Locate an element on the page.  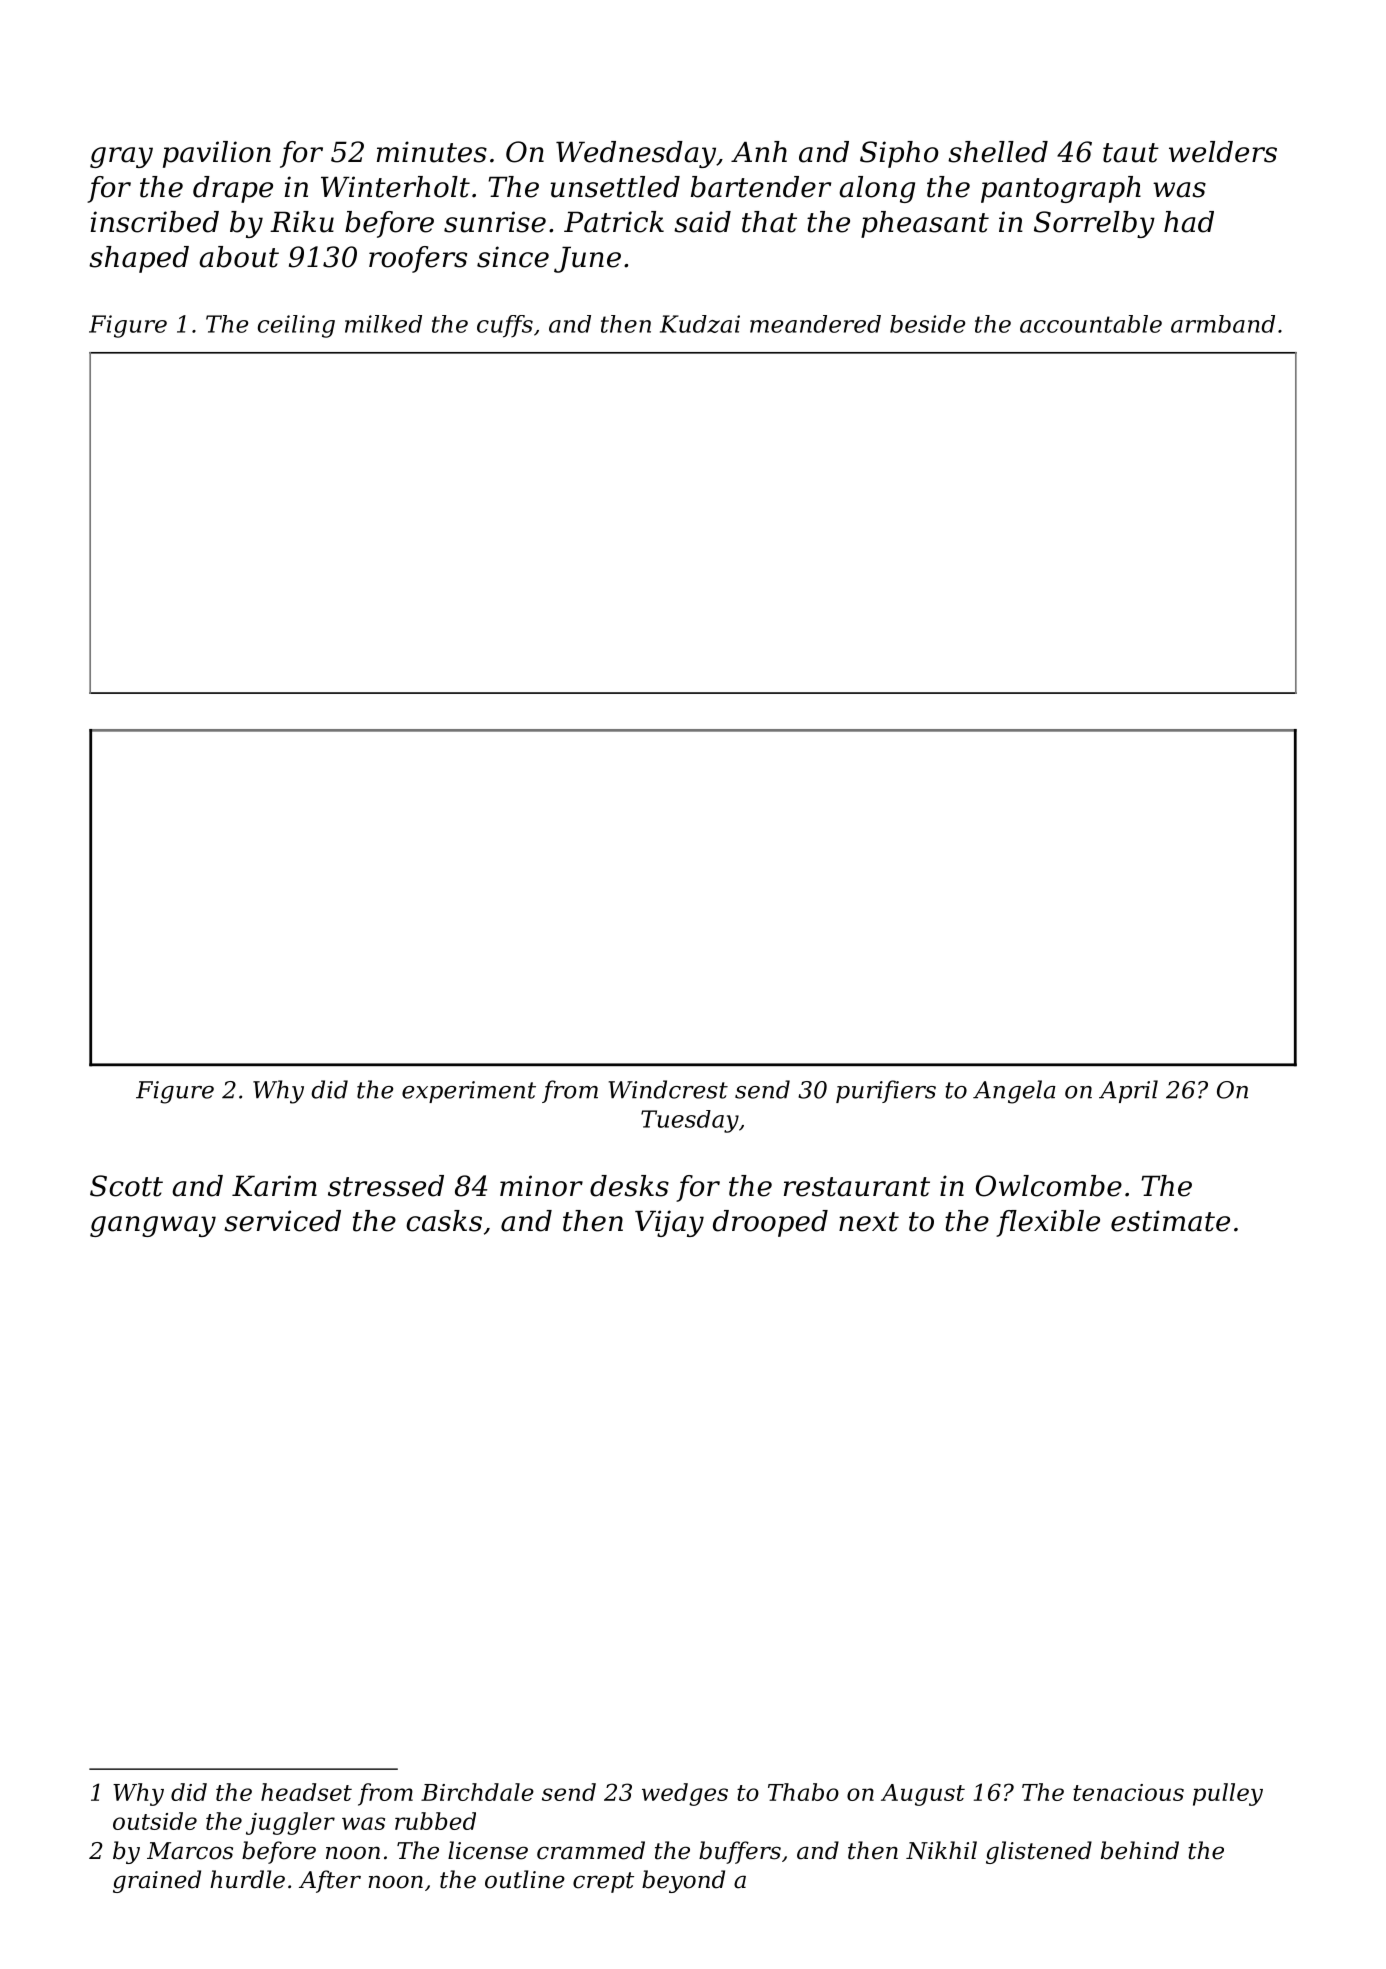
shaped is located at coordinates (139, 259).
